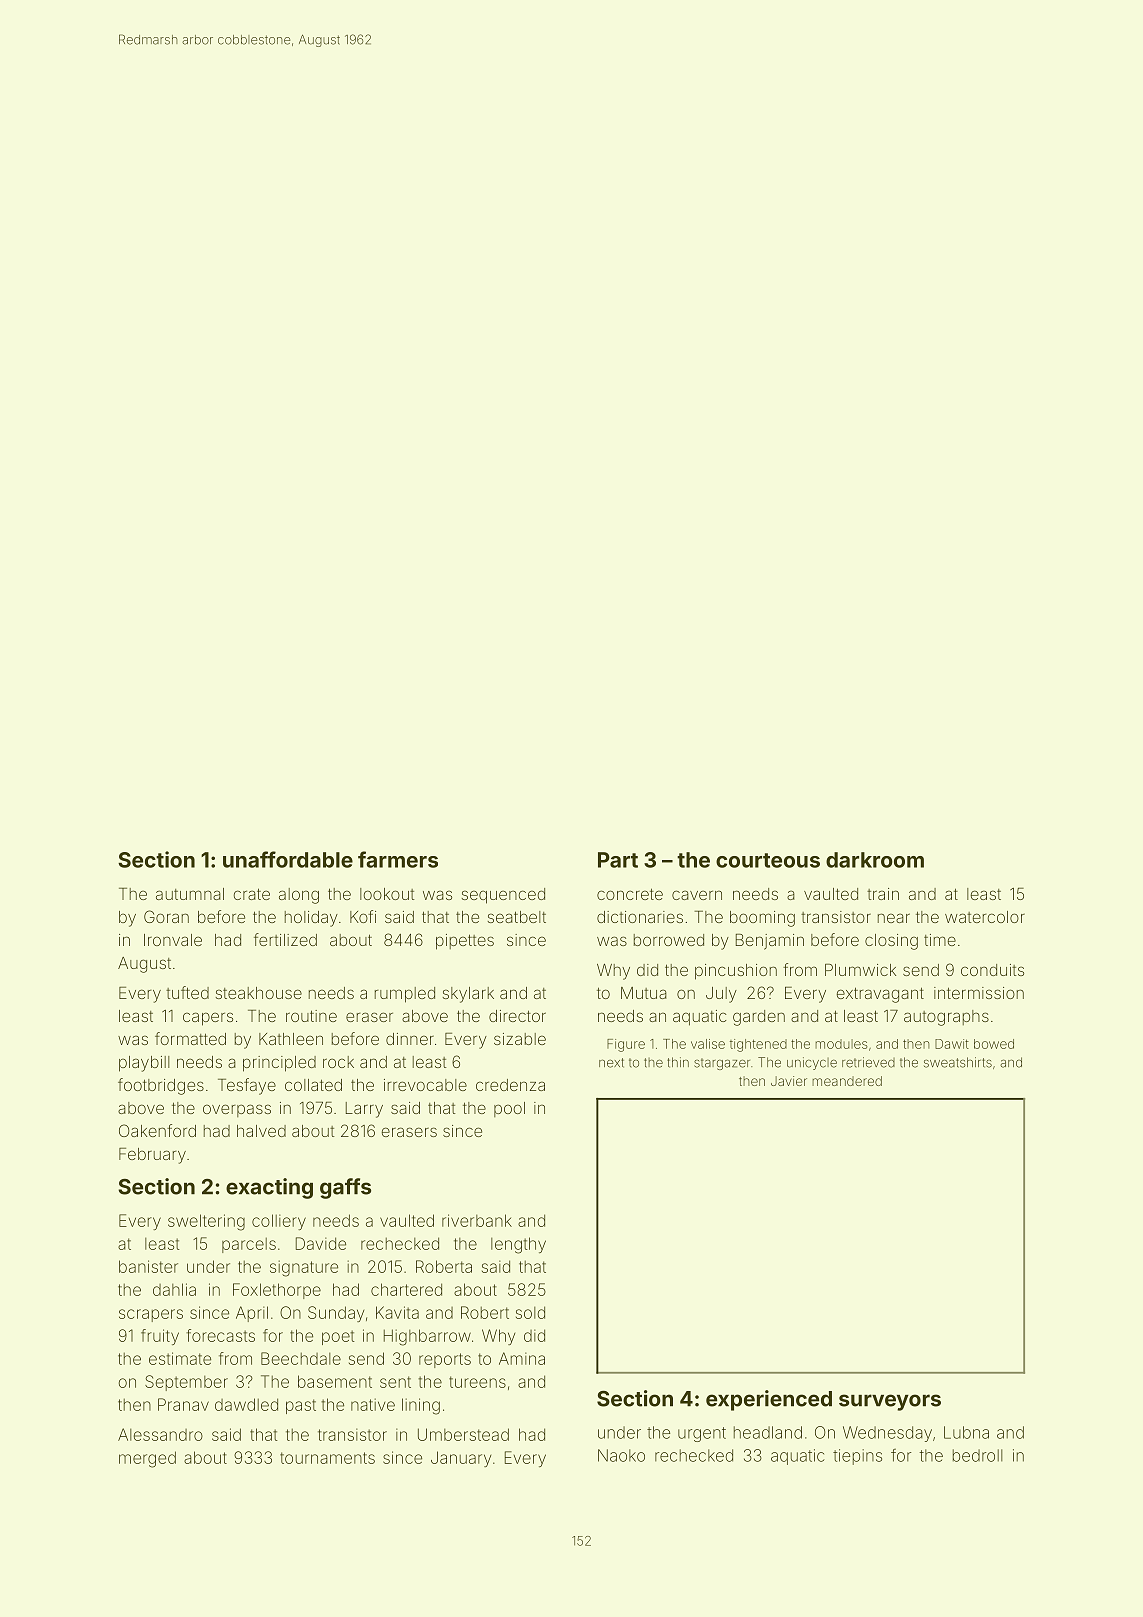  I want to click on Amina, so click(522, 1358).
